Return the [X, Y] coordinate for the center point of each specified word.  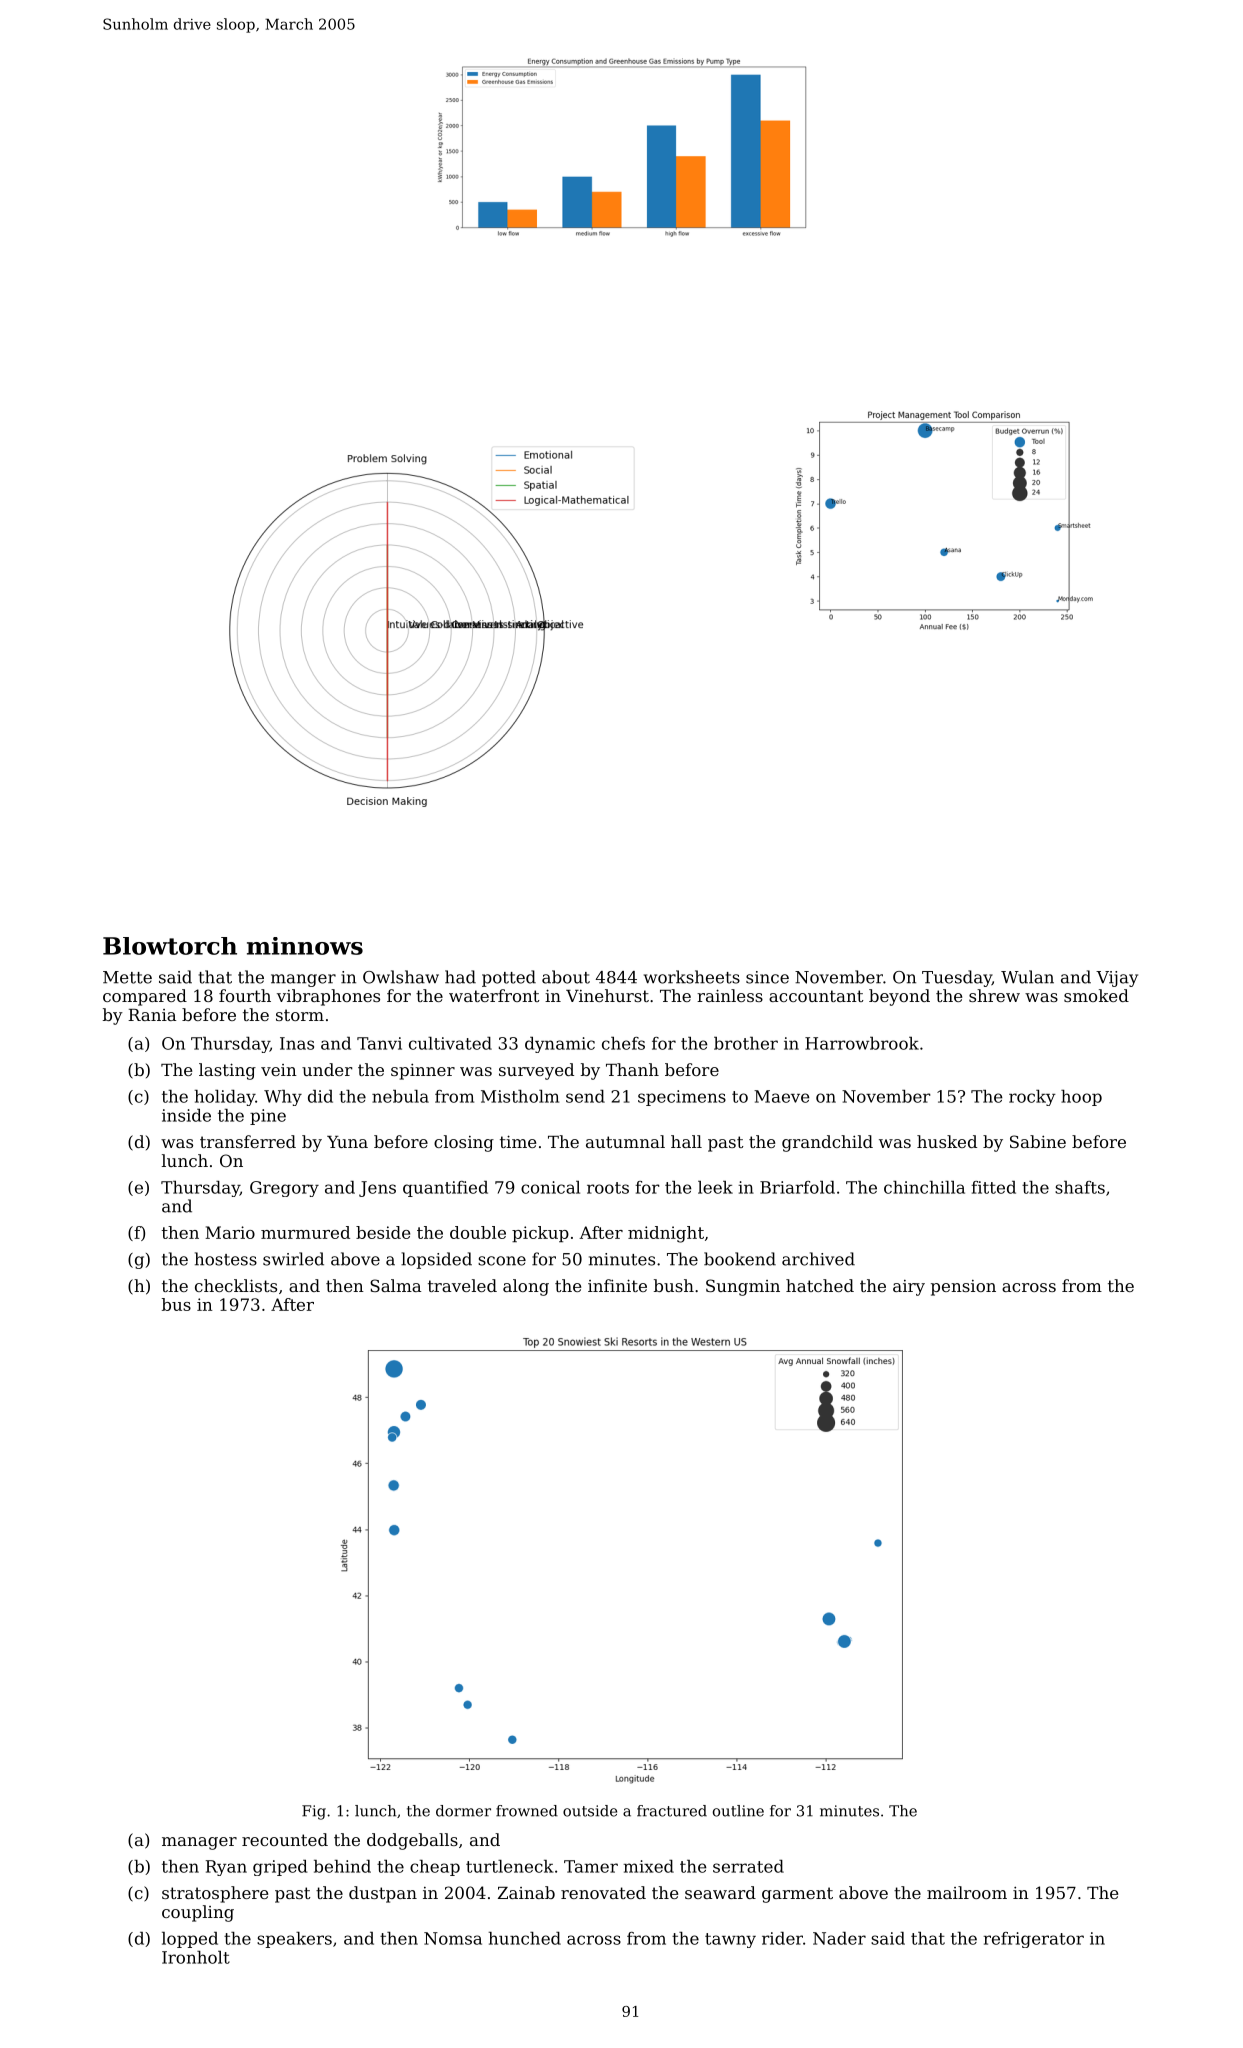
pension [963, 1288]
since [767, 977]
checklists [236, 1285]
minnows [305, 946]
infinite [617, 1285]
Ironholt [196, 1957]
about [566, 977]
